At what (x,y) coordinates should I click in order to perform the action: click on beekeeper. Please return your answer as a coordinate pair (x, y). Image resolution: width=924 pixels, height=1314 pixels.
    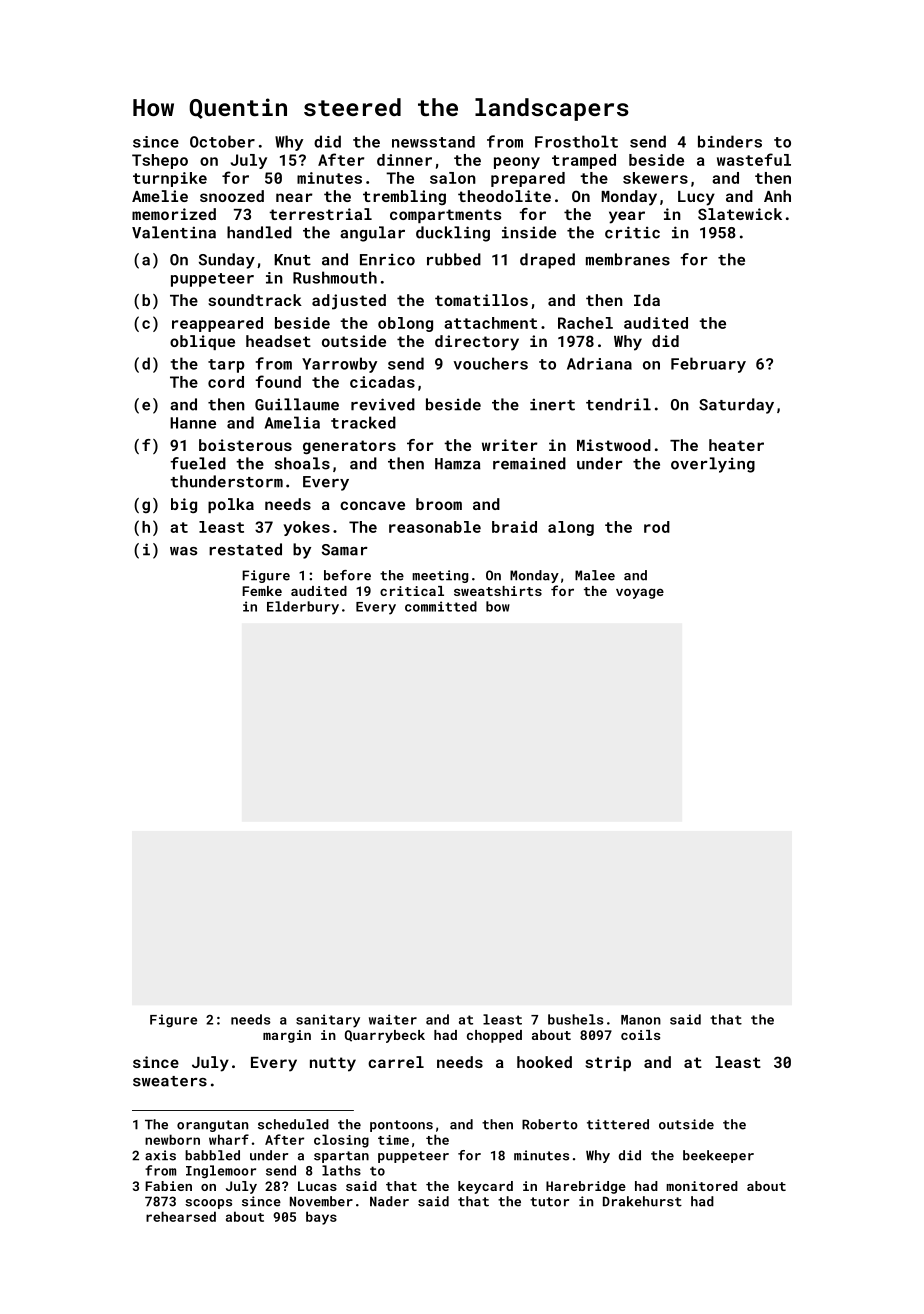
    Looking at the image, I should click on (718, 1156).
